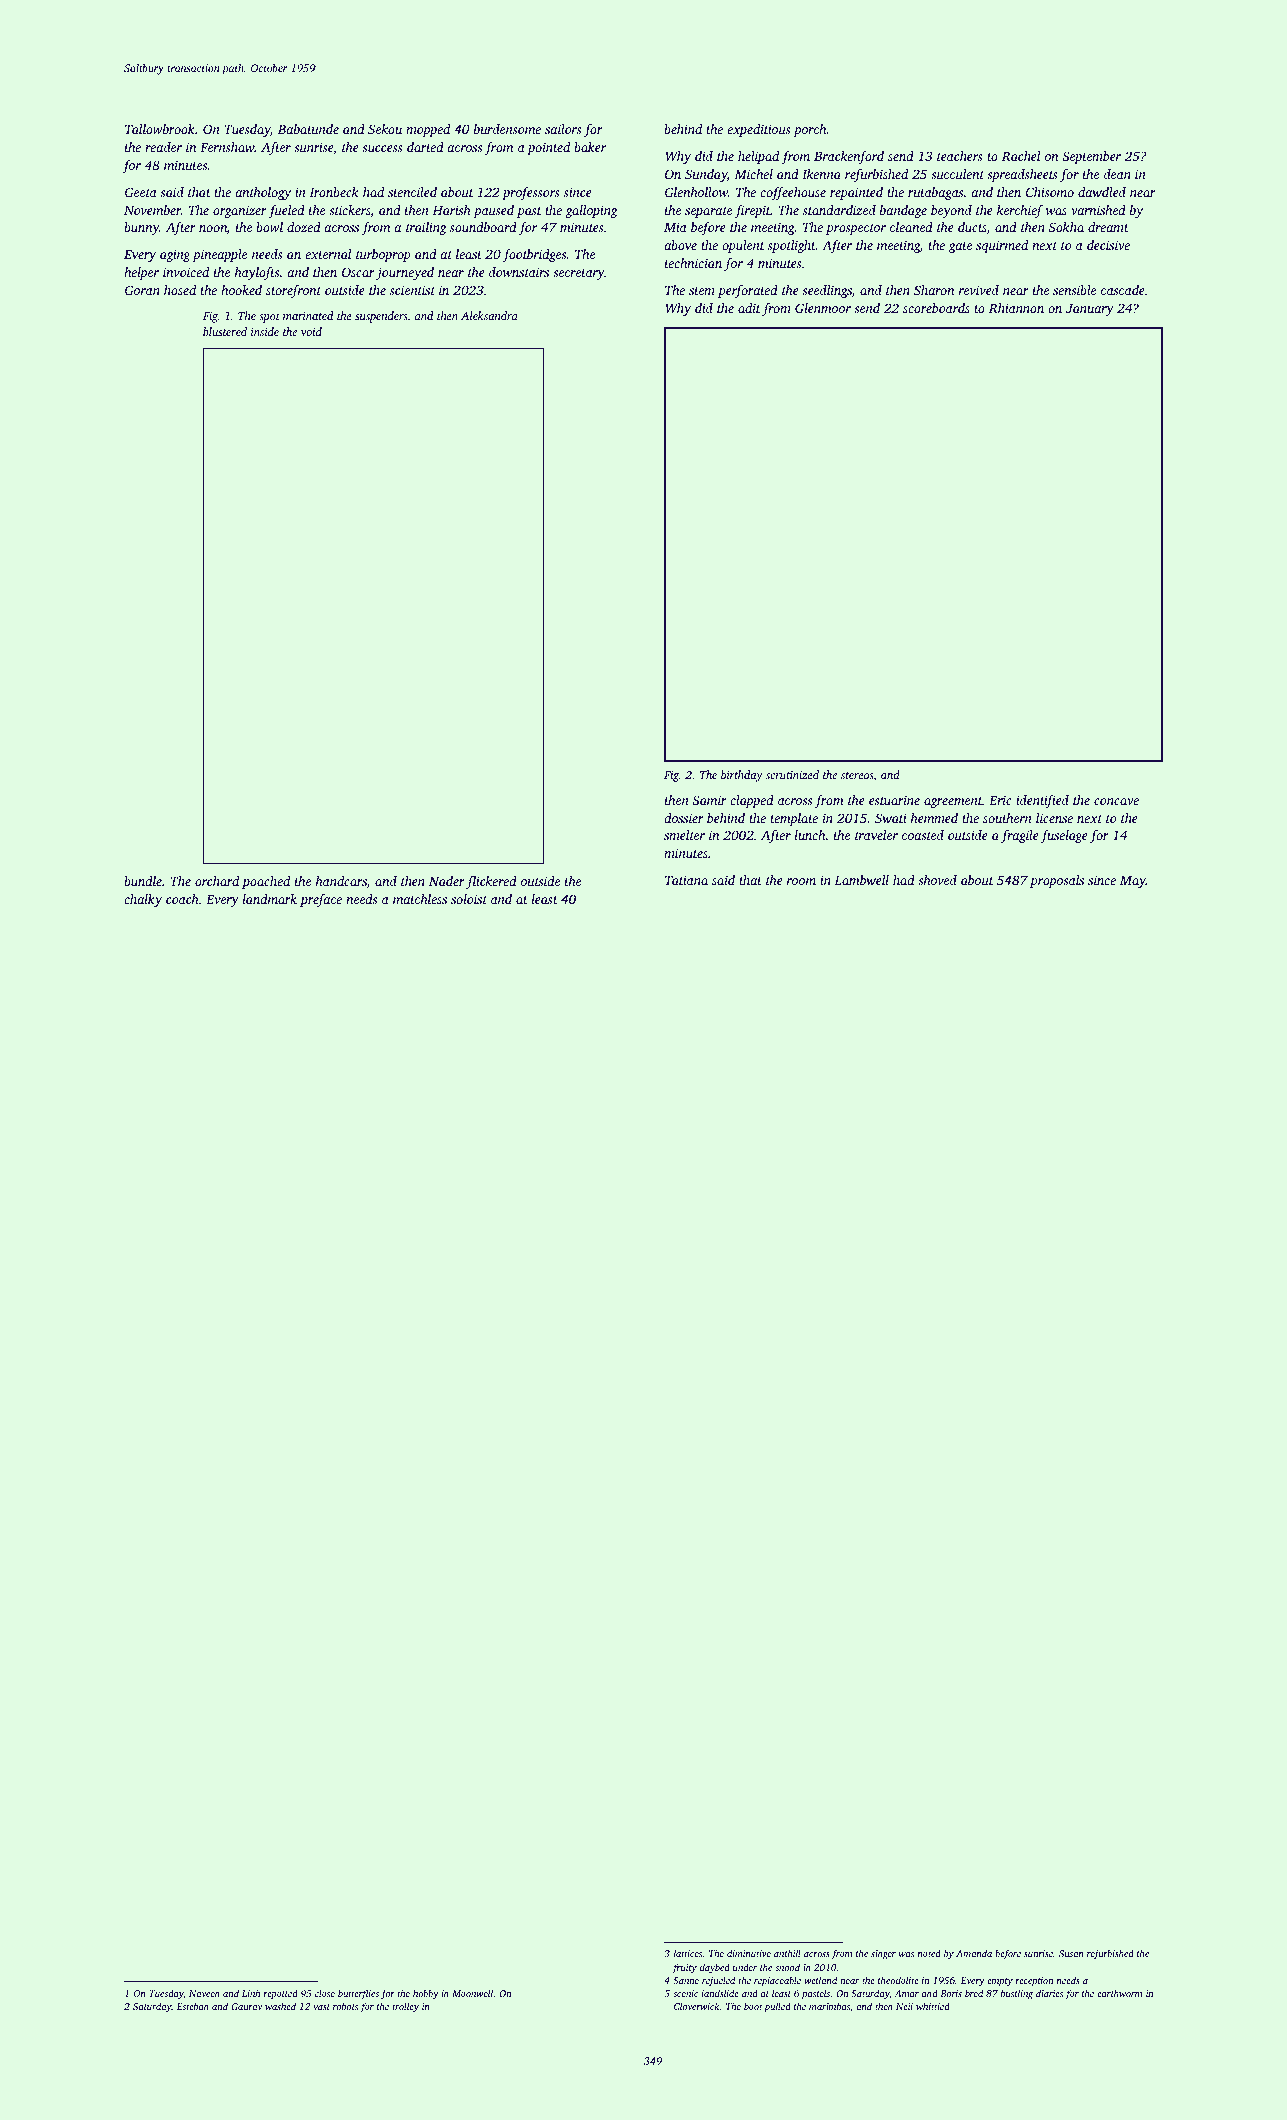  I want to click on matchless, so click(420, 899).
